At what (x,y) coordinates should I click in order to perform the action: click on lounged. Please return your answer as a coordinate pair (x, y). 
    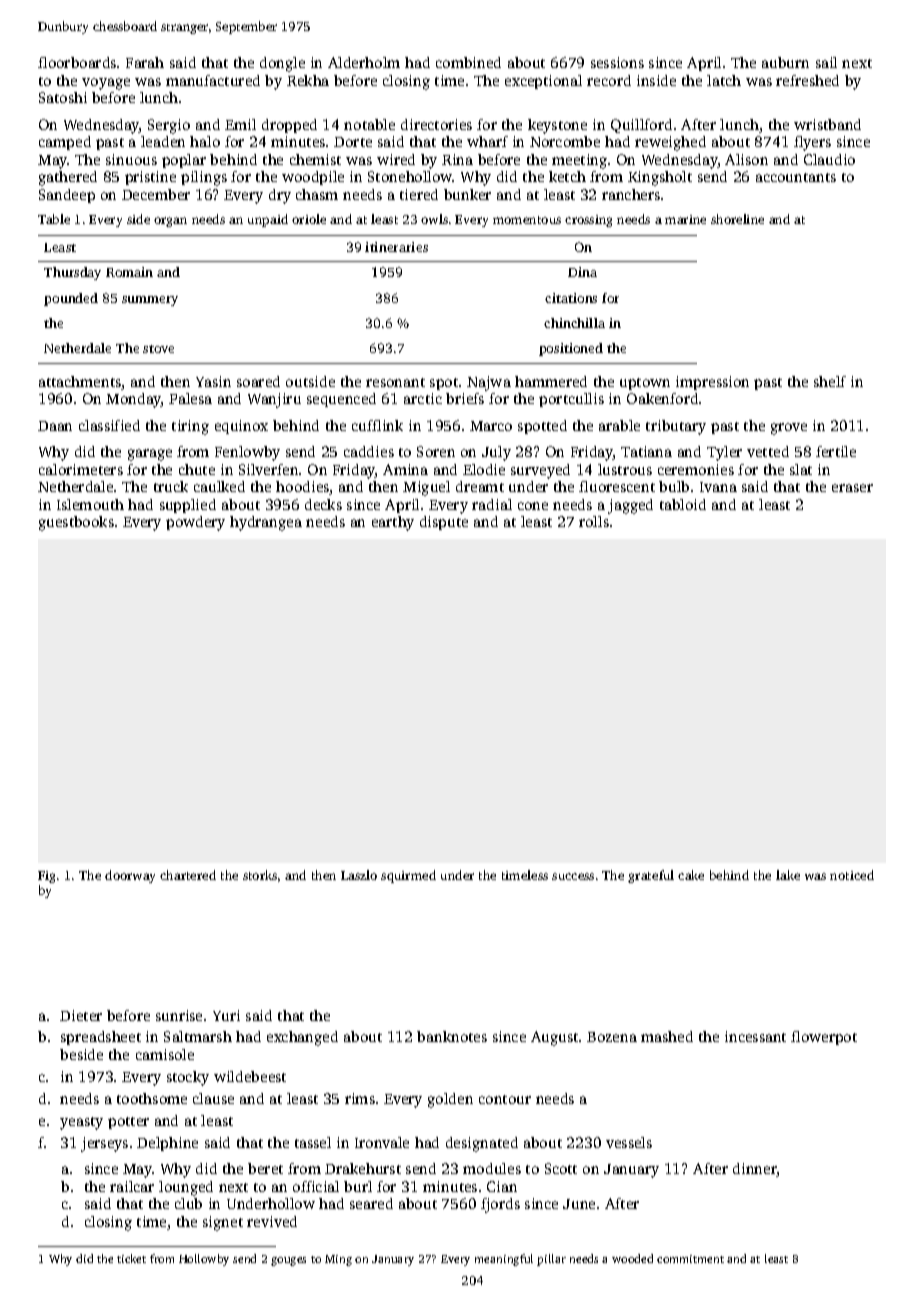
    Looking at the image, I should click on (186, 1188).
